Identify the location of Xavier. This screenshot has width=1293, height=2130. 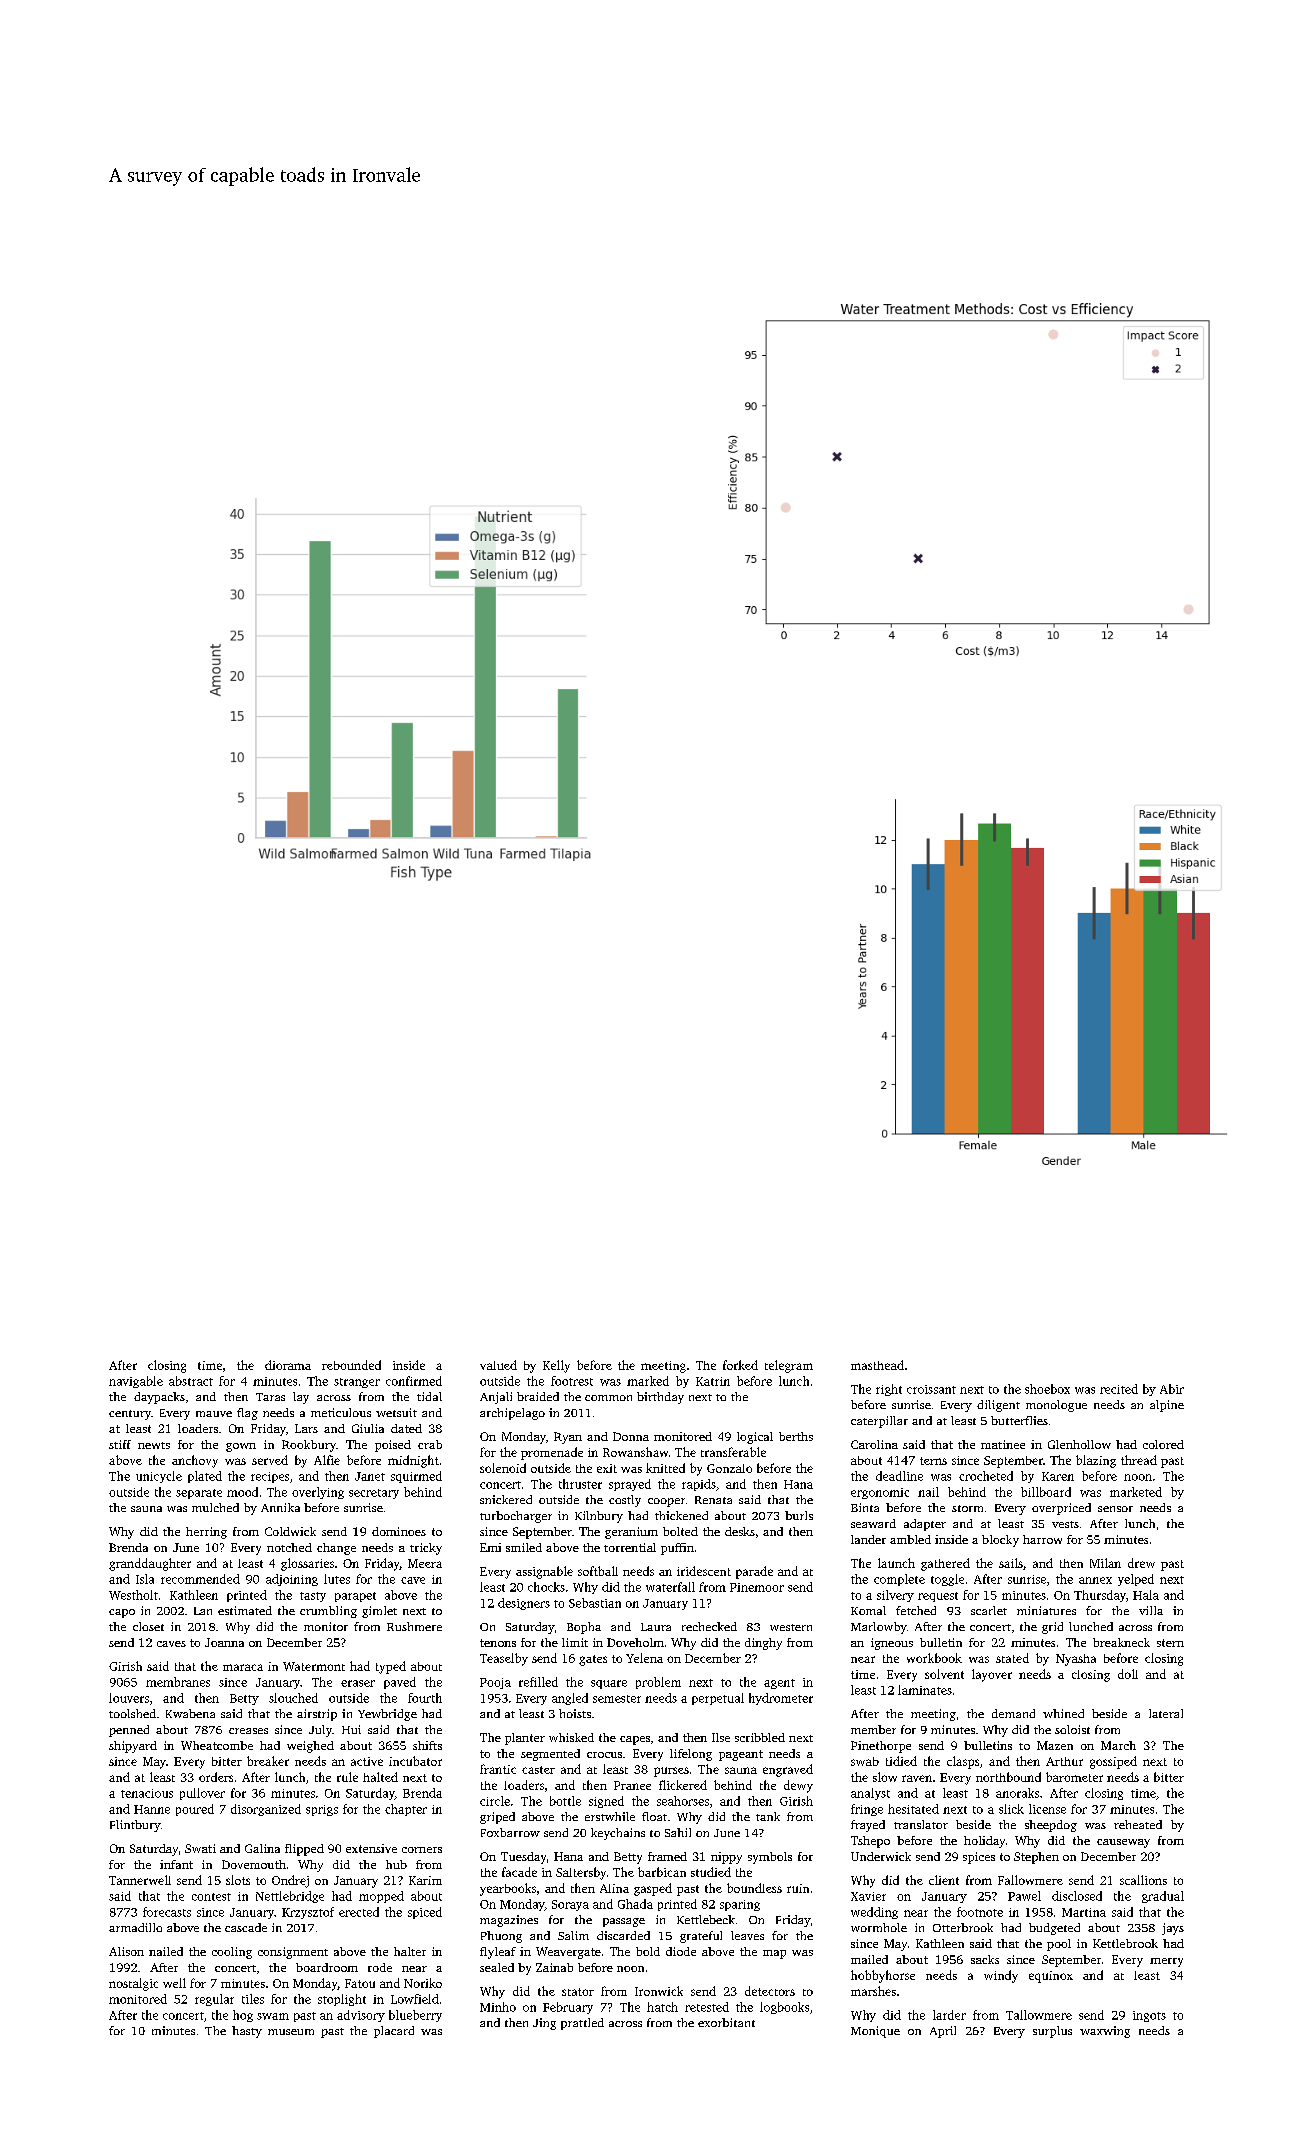
(868, 1896).
